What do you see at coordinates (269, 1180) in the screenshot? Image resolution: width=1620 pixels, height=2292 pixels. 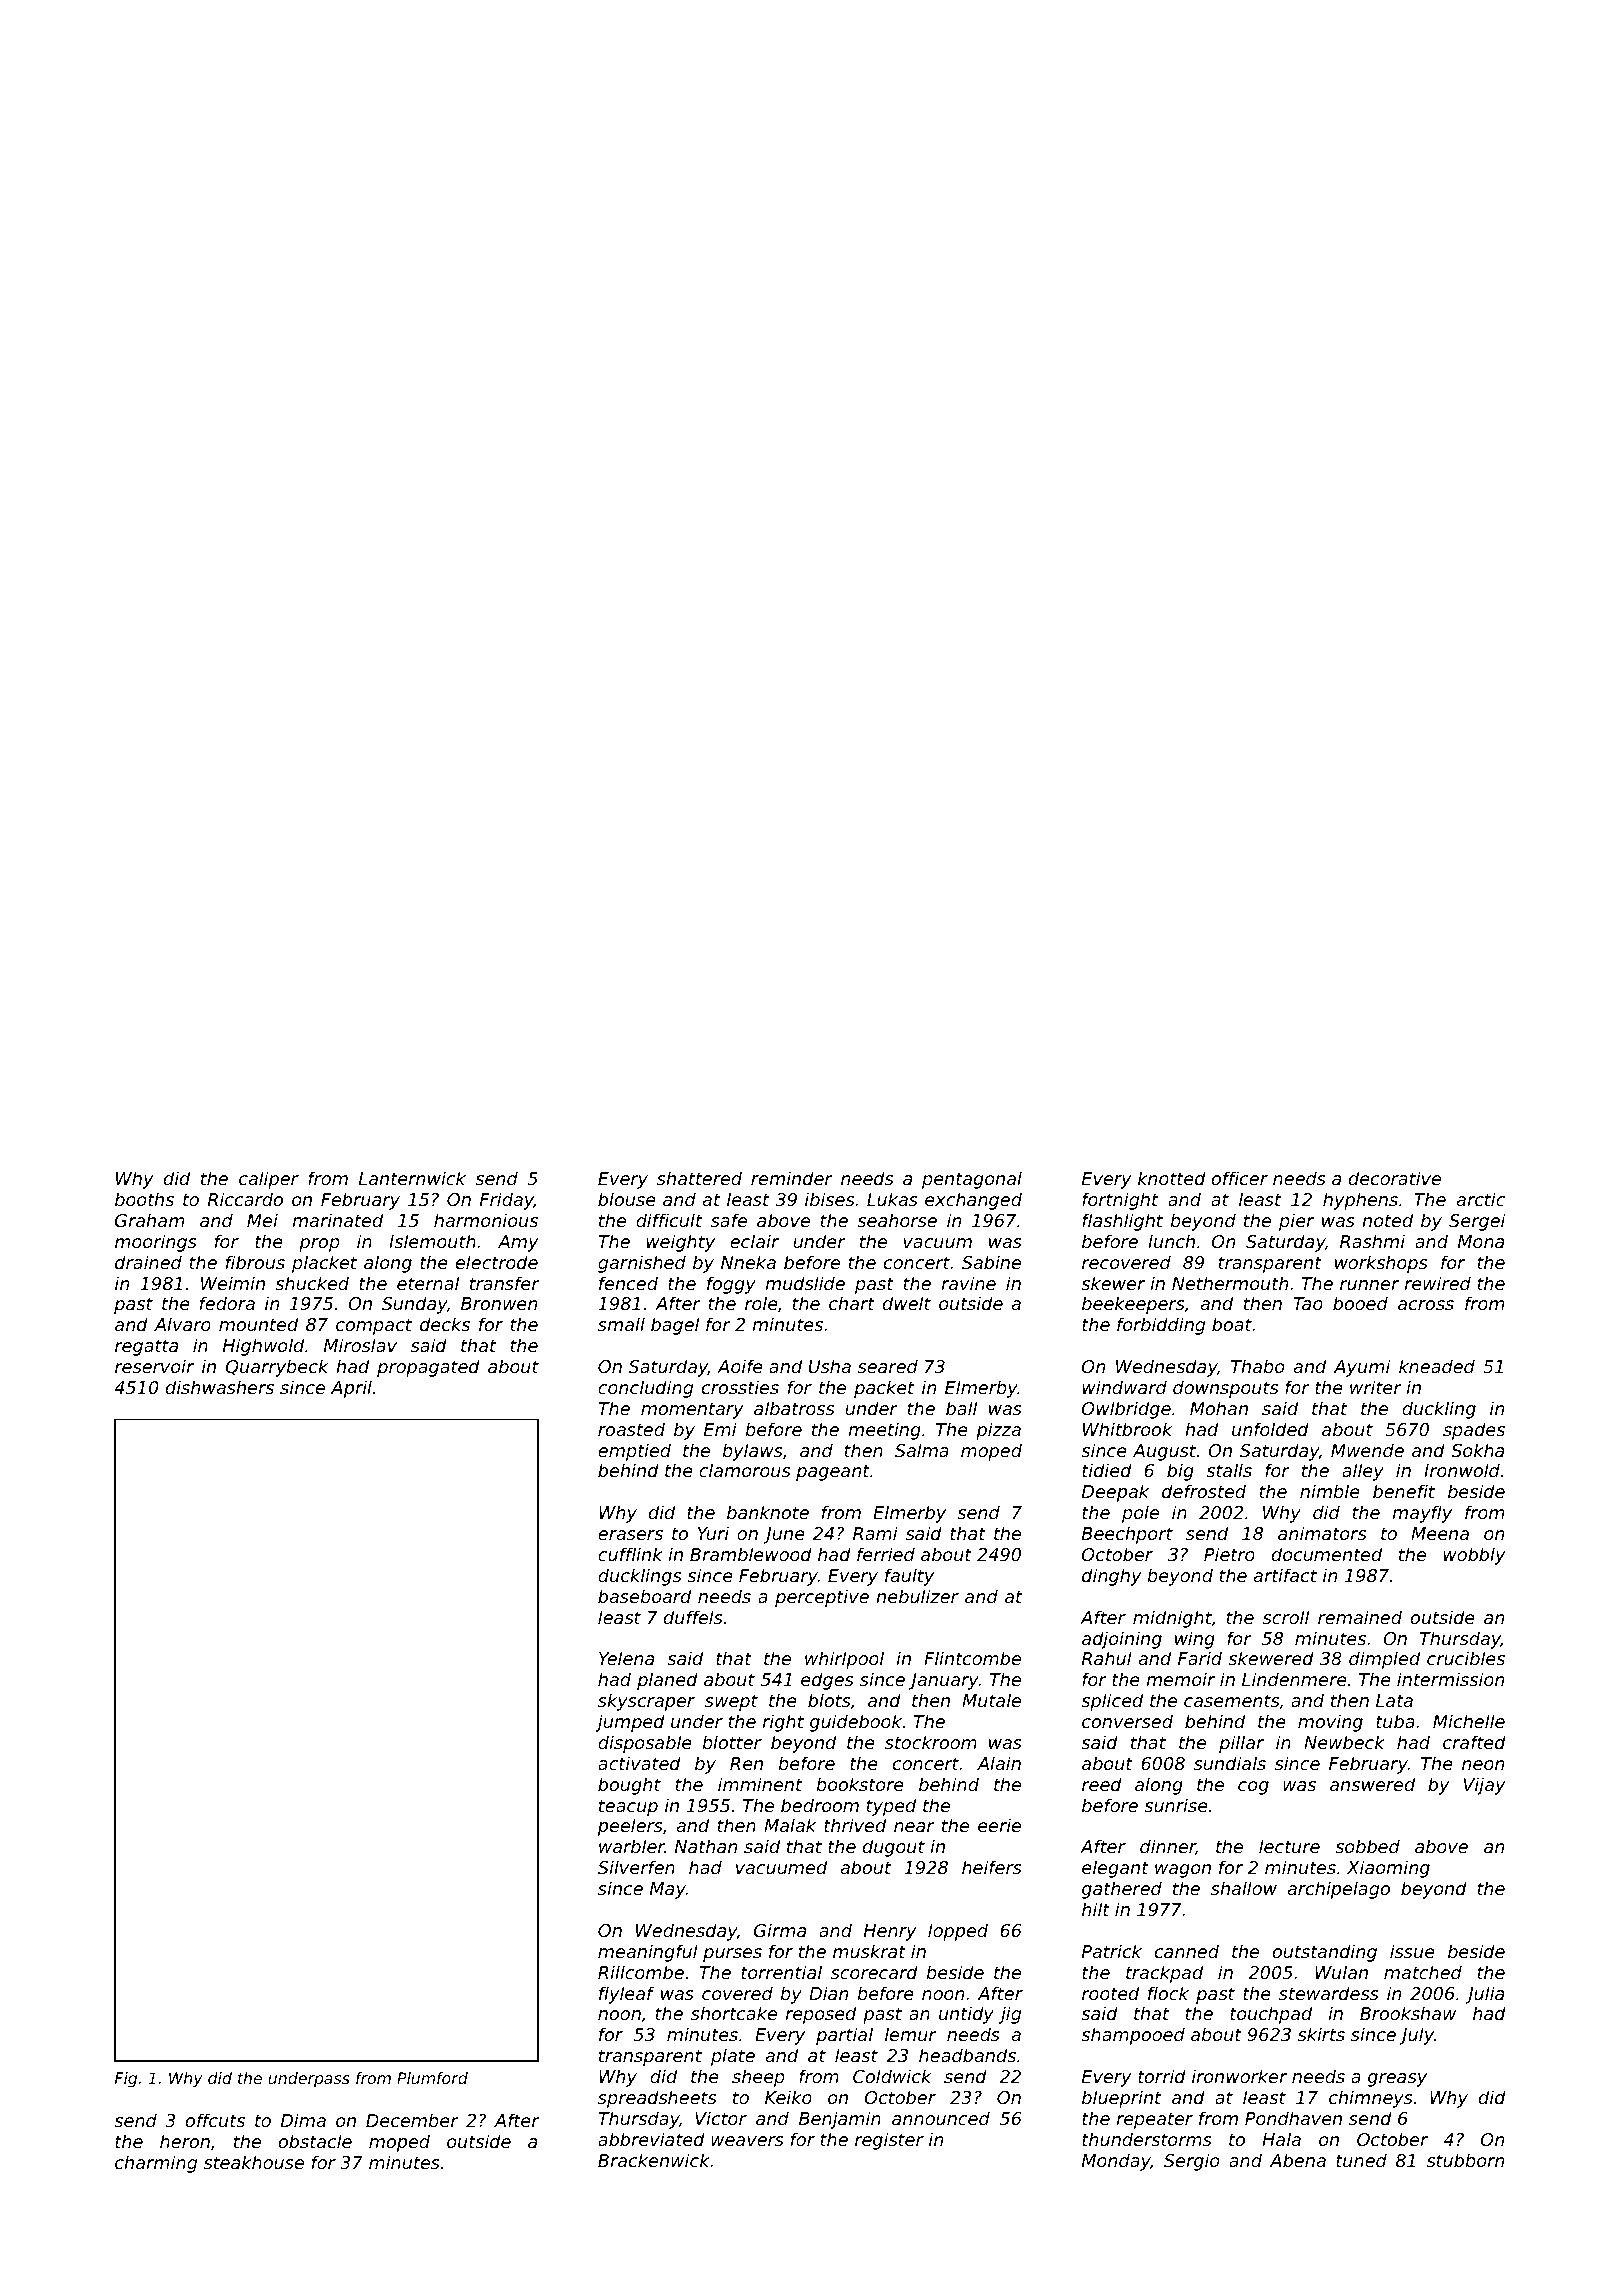 I see `caliper` at bounding box center [269, 1180].
